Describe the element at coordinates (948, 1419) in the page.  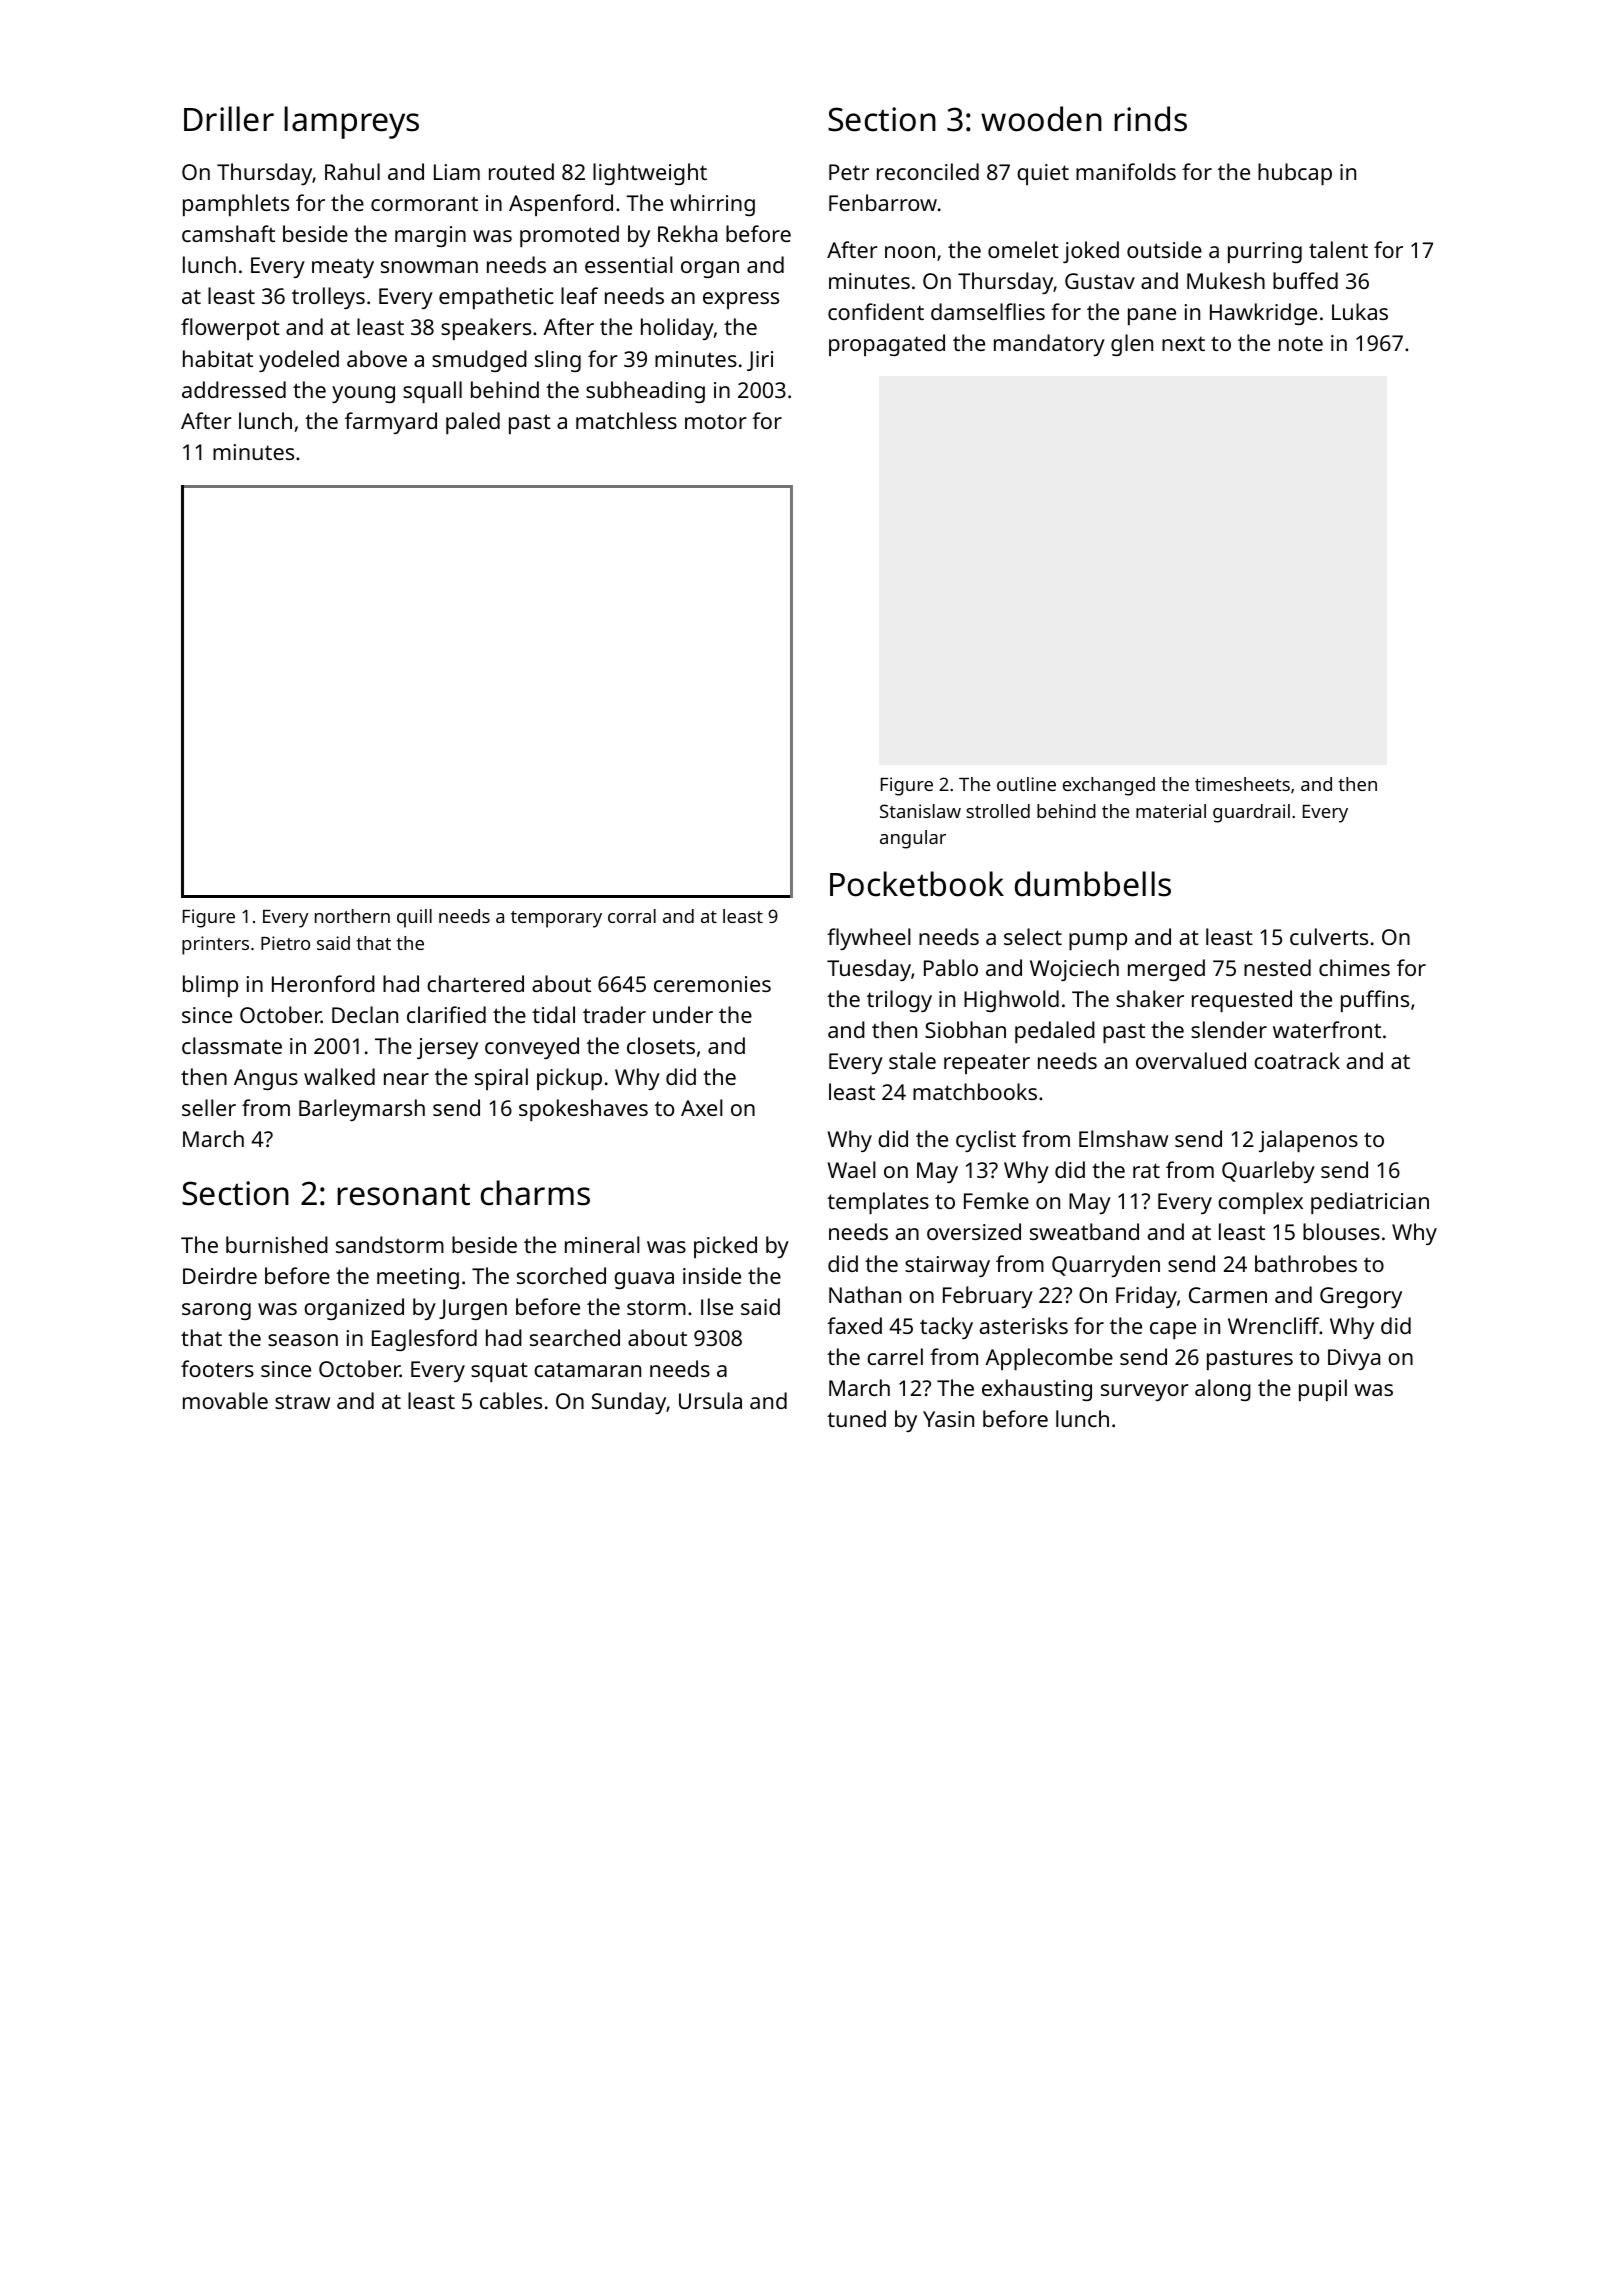
I see `Yasin` at that location.
